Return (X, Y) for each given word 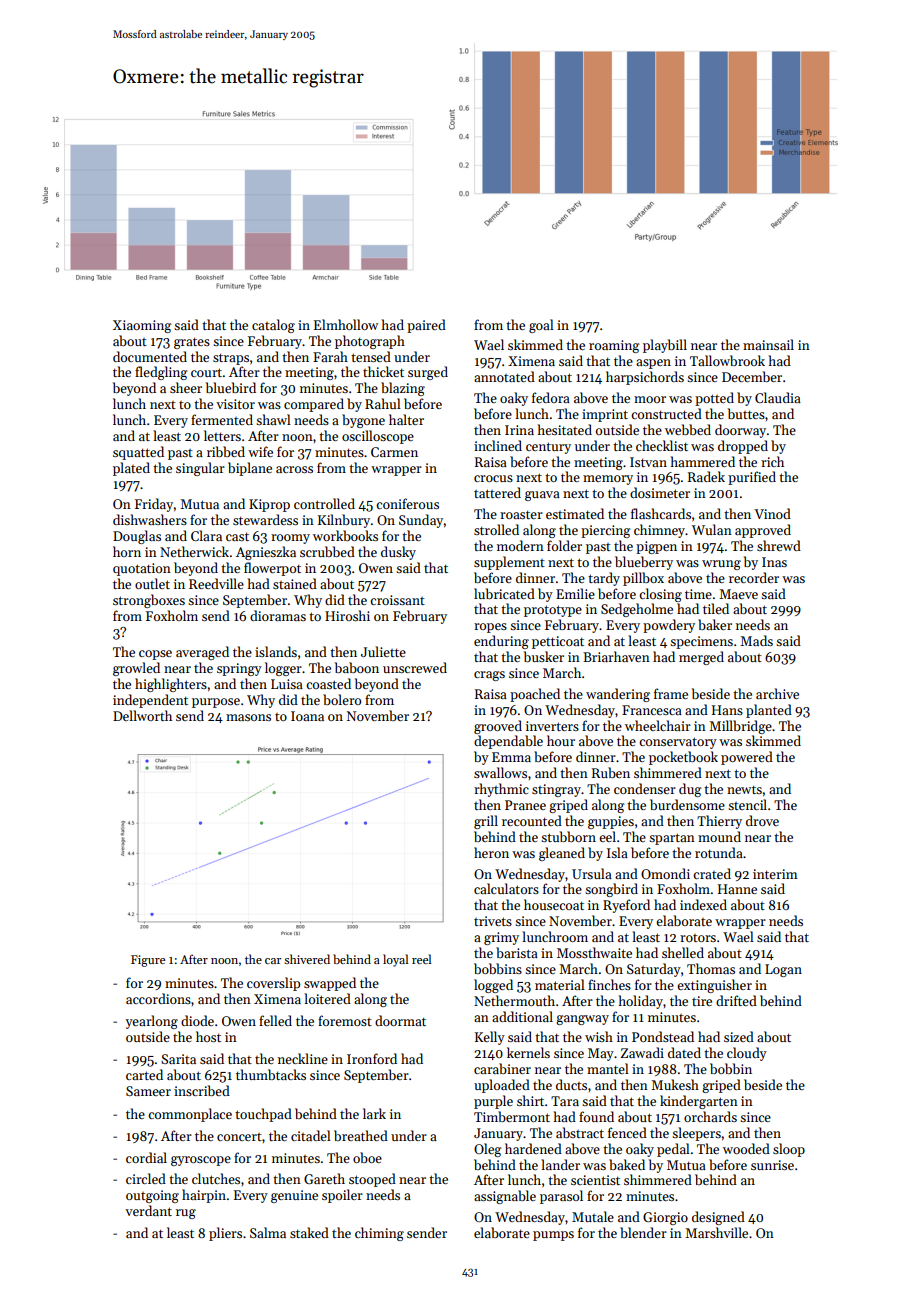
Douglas (137, 537)
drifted (736, 1000)
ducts (571, 1084)
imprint (605, 415)
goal (541, 326)
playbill (665, 346)
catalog (273, 326)
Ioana (307, 716)
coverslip (273, 984)
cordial (146, 1157)
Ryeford (626, 906)
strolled (496, 529)
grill (486, 822)
